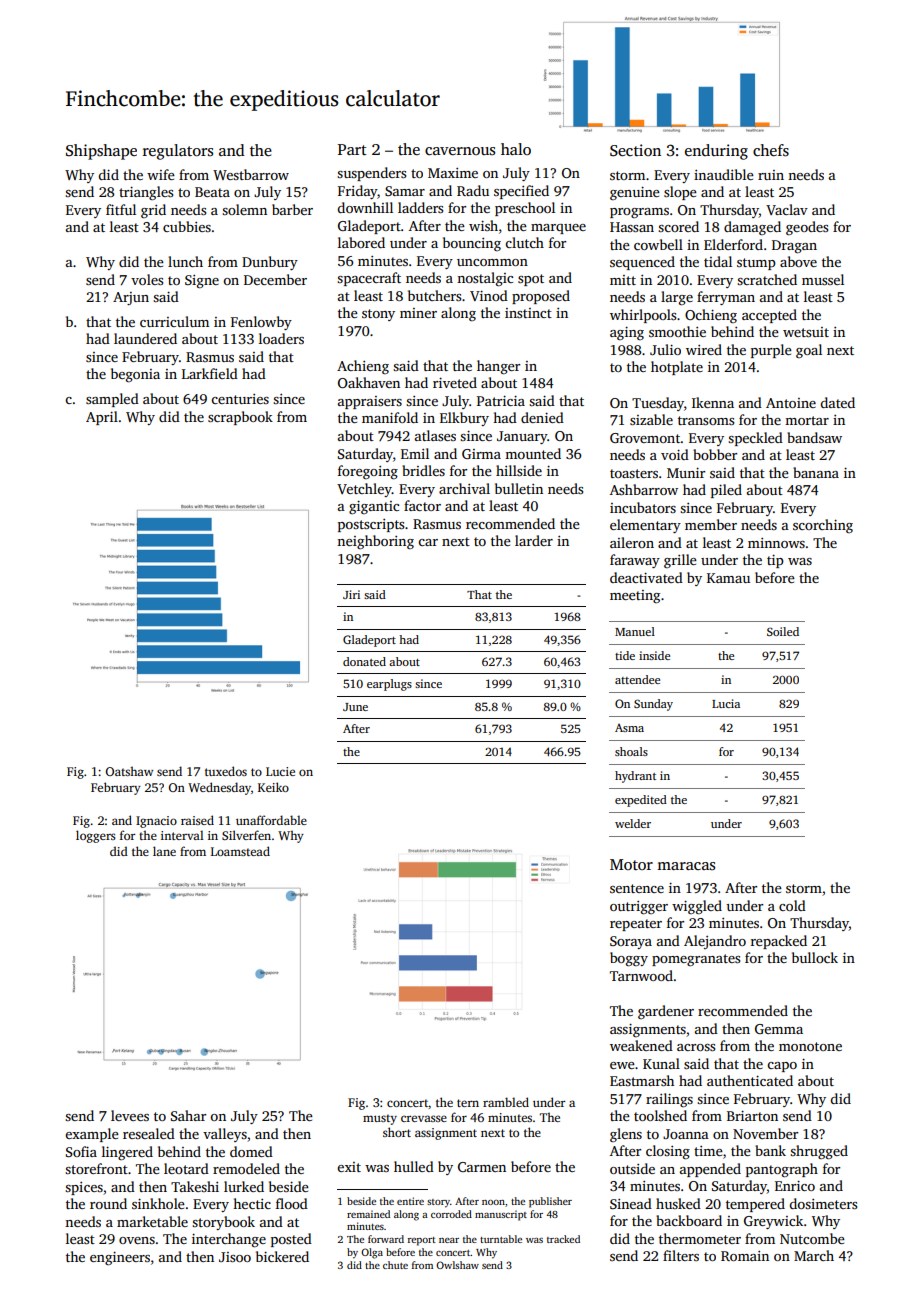 Image resolution: width=924 pixels, height=1308 pixels. What do you see at coordinates (639, 908) in the document?
I see `outrigger` at bounding box center [639, 908].
